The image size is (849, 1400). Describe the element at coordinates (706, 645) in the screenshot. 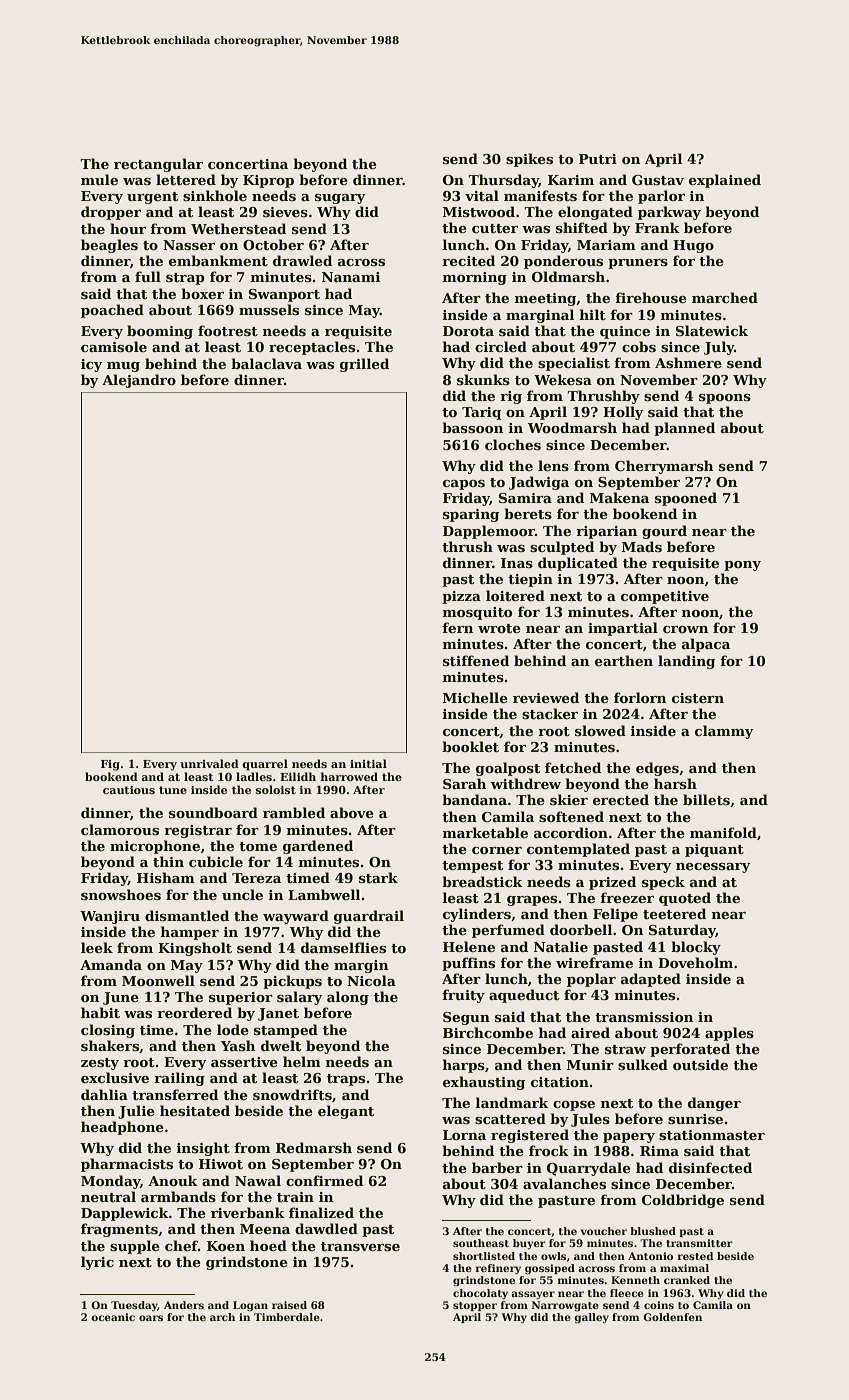

I see `alpaca` at that location.
